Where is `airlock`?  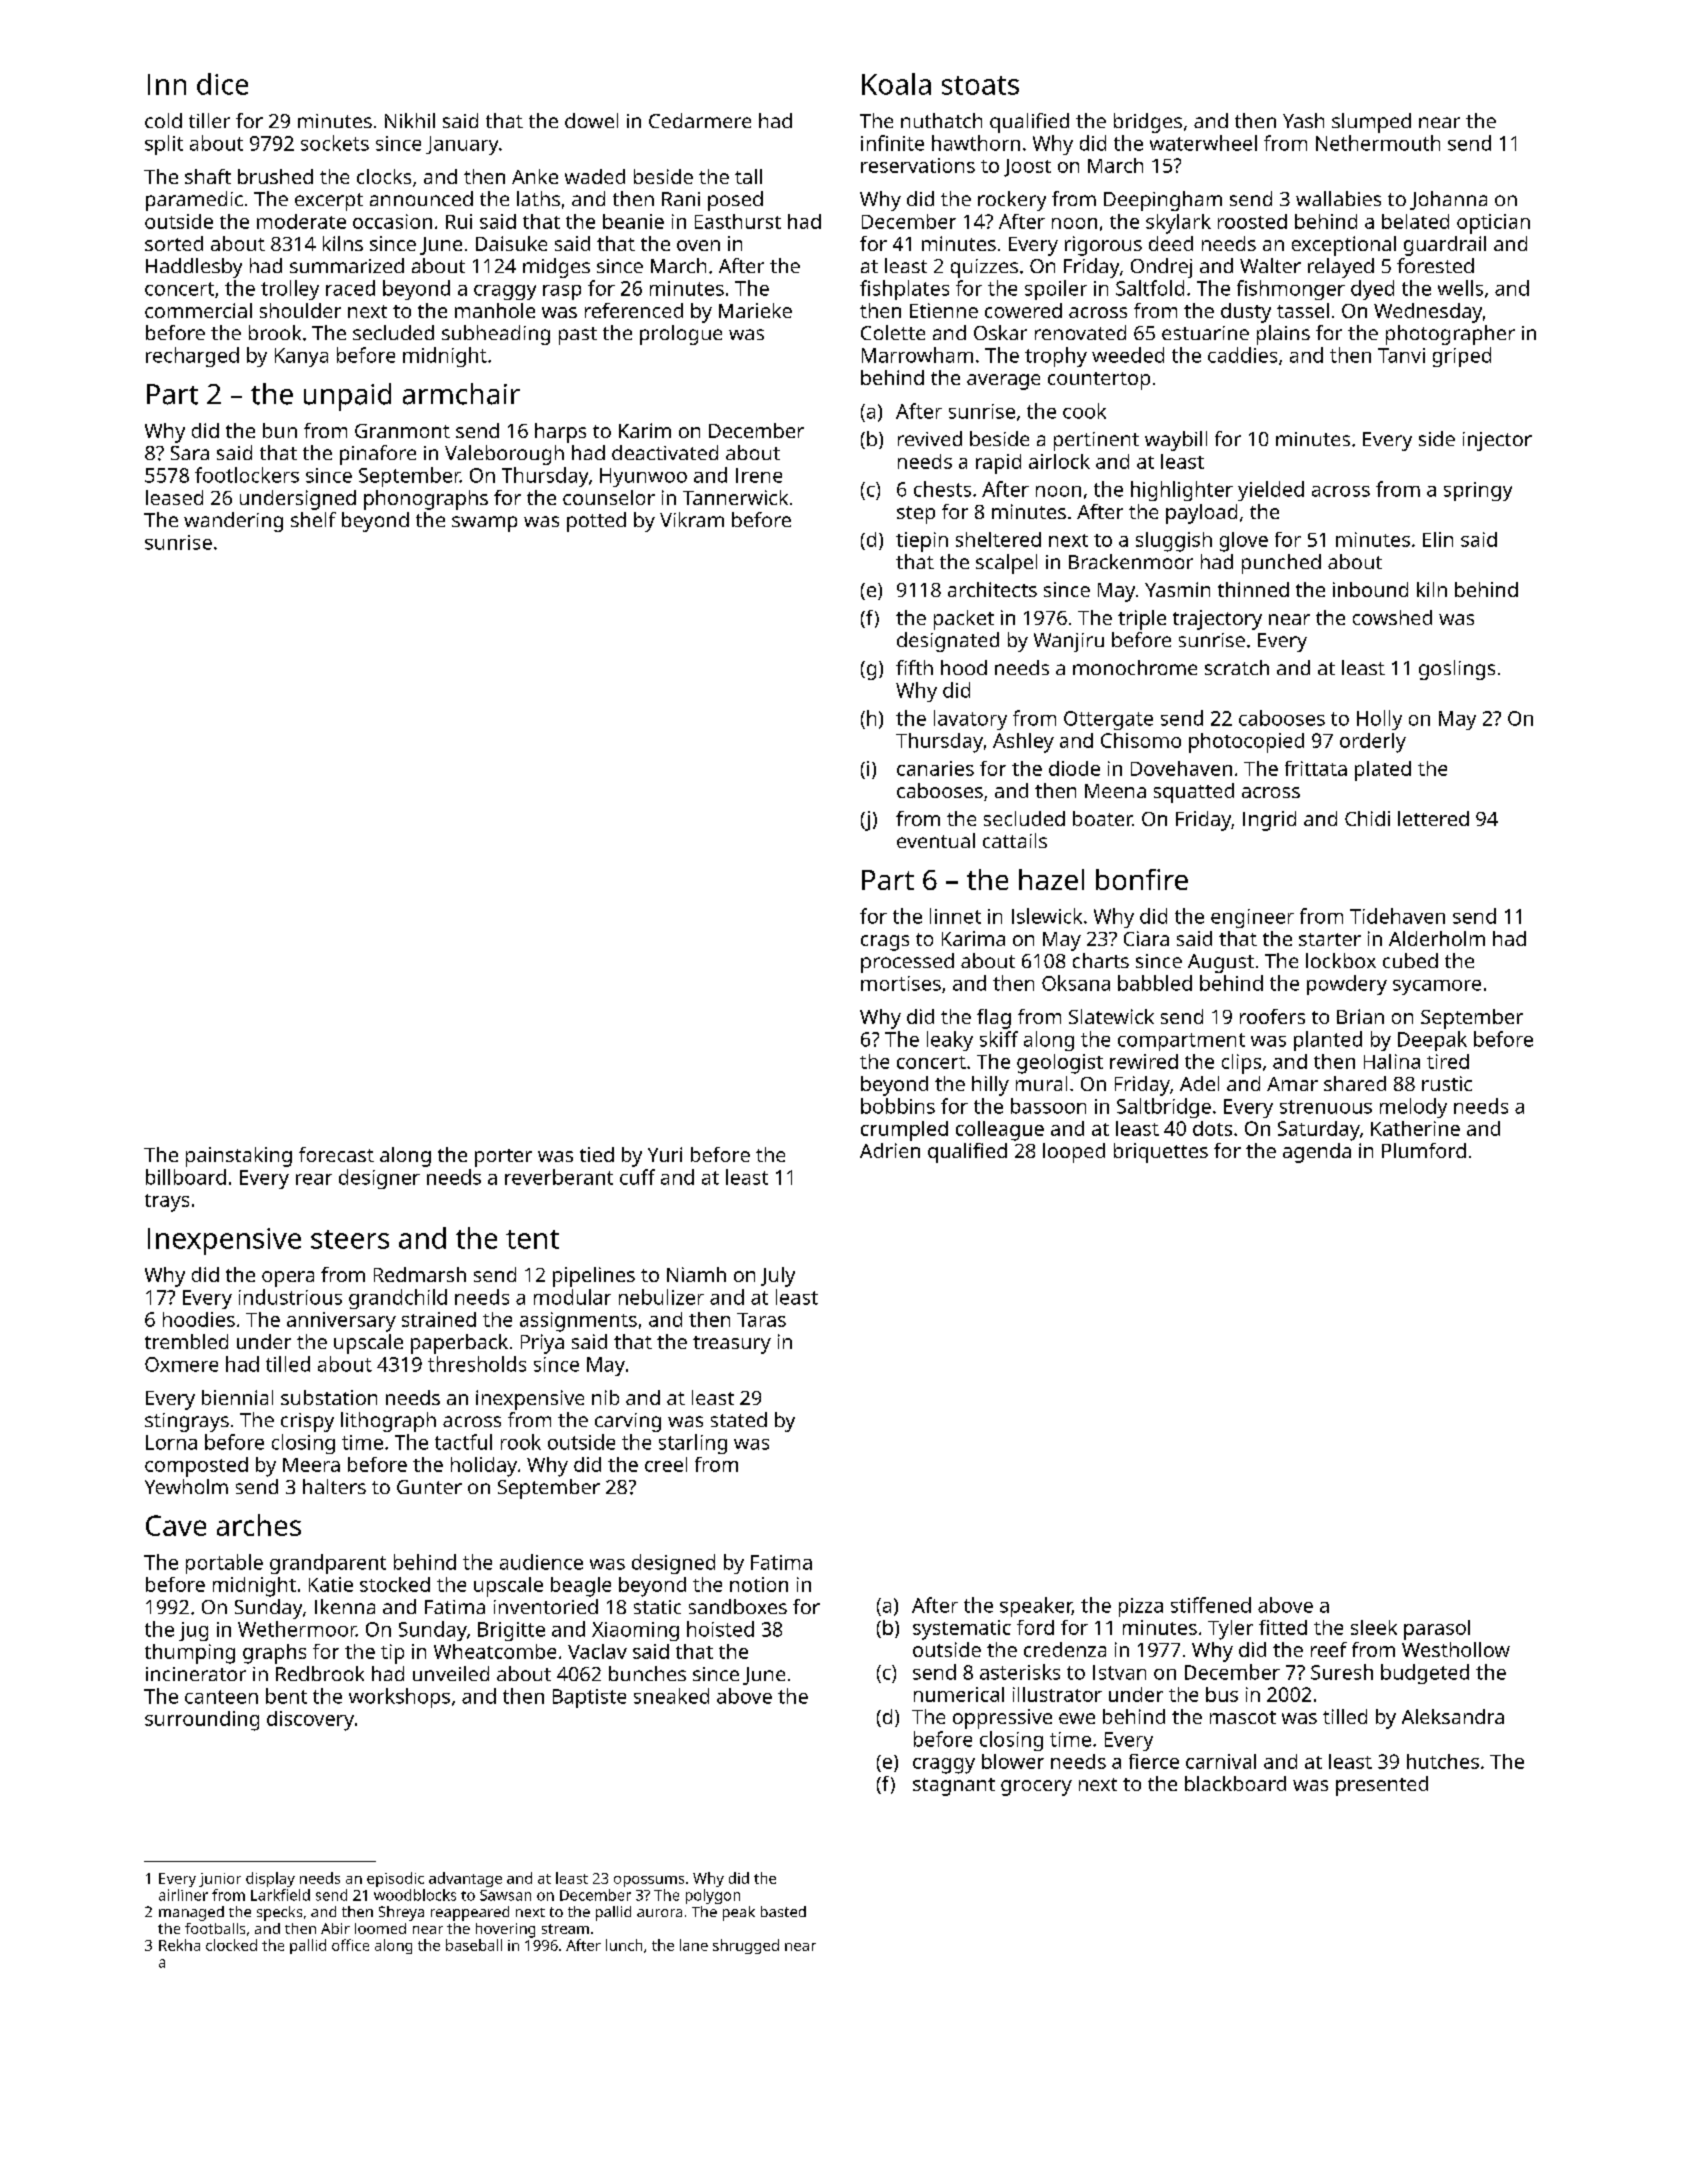 airlock is located at coordinates (1059, 461).
